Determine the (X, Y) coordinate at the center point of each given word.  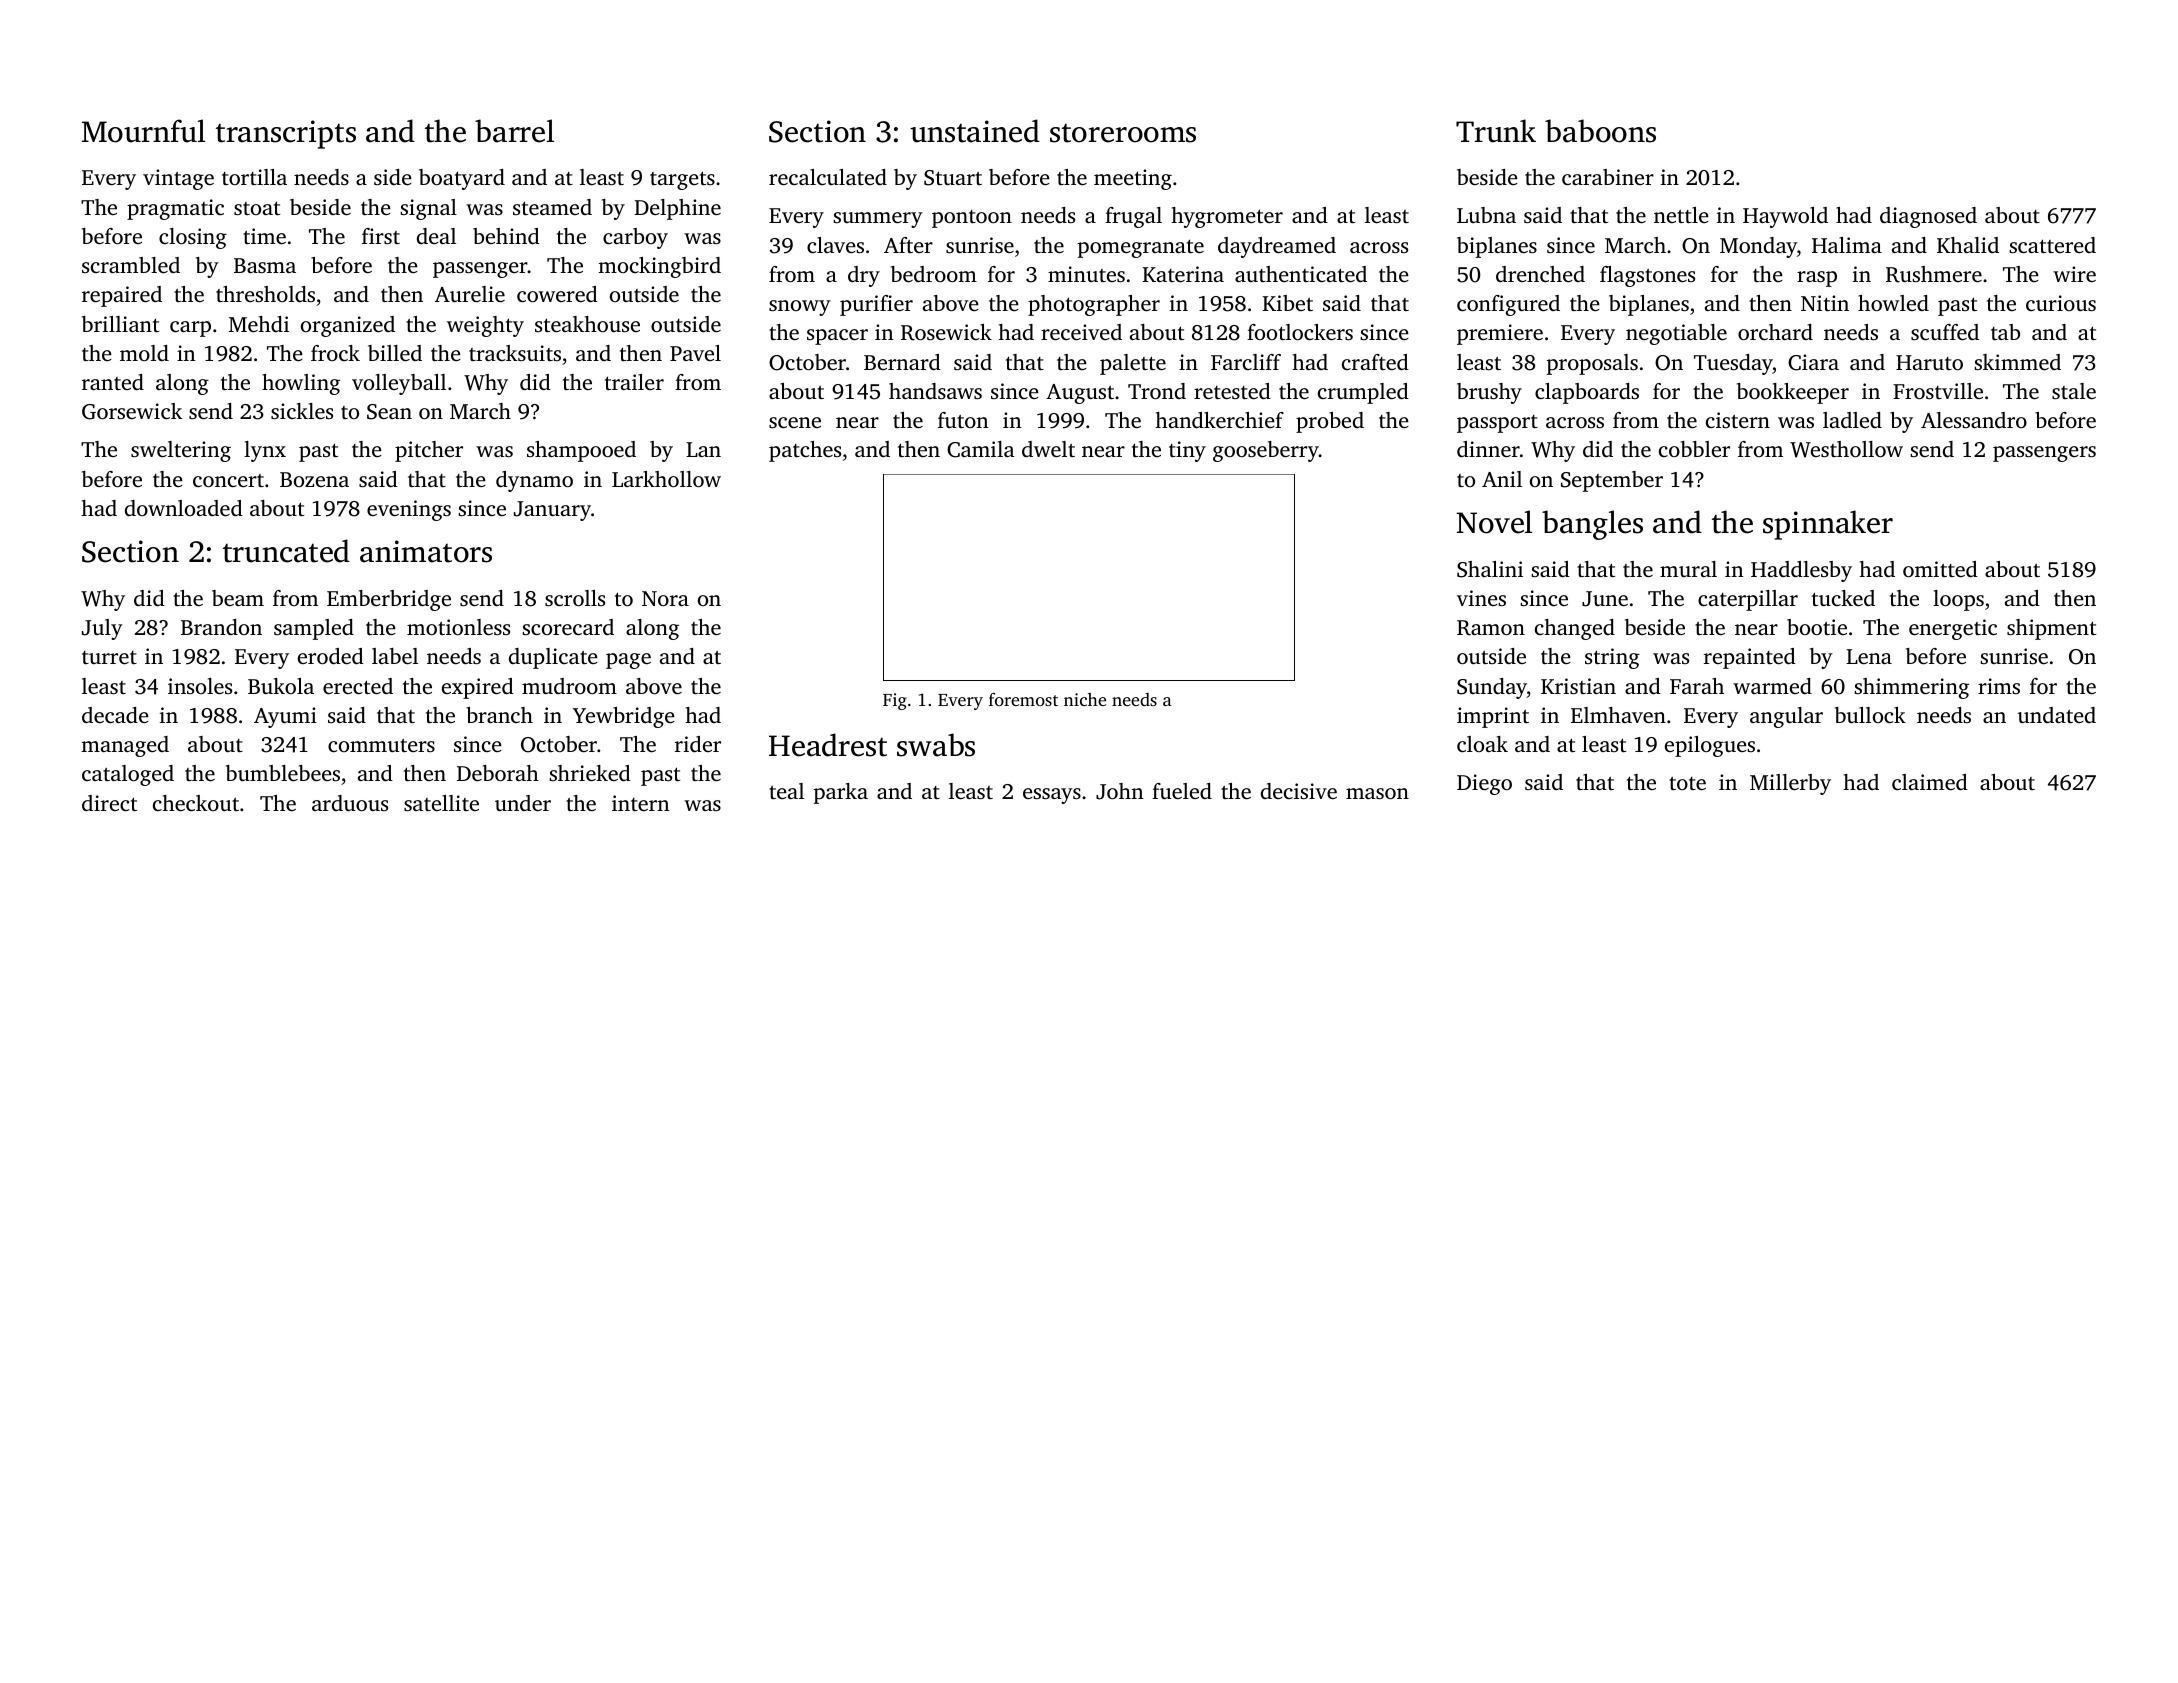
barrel (514, 131)
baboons (1600, 131)
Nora (665, 598)
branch (499, 715)
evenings (409, 510)
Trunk (1496, 131)
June (1605, 599)
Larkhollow (666, 479)
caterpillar (1748, 600)
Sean (389, 412)
